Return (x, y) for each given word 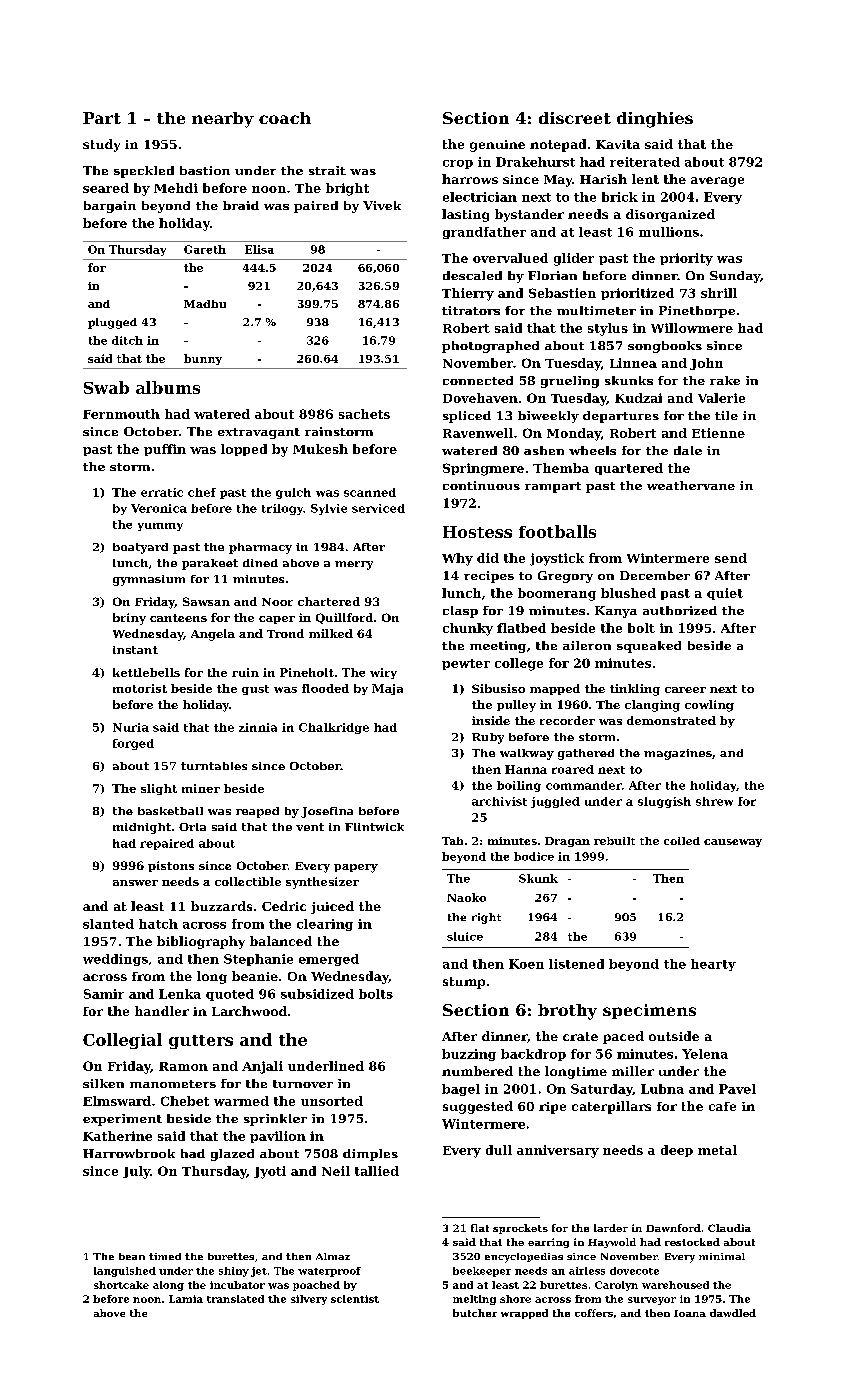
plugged (112, 323)
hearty (713, 965)
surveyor (652, 1301)
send (731, 558)
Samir (104, 994)
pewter (466, 664)
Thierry (468, 294)
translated (235, 1299)
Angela (213, 635)
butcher (475, 1313)
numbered (477, 1071)
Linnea (633, 363)
